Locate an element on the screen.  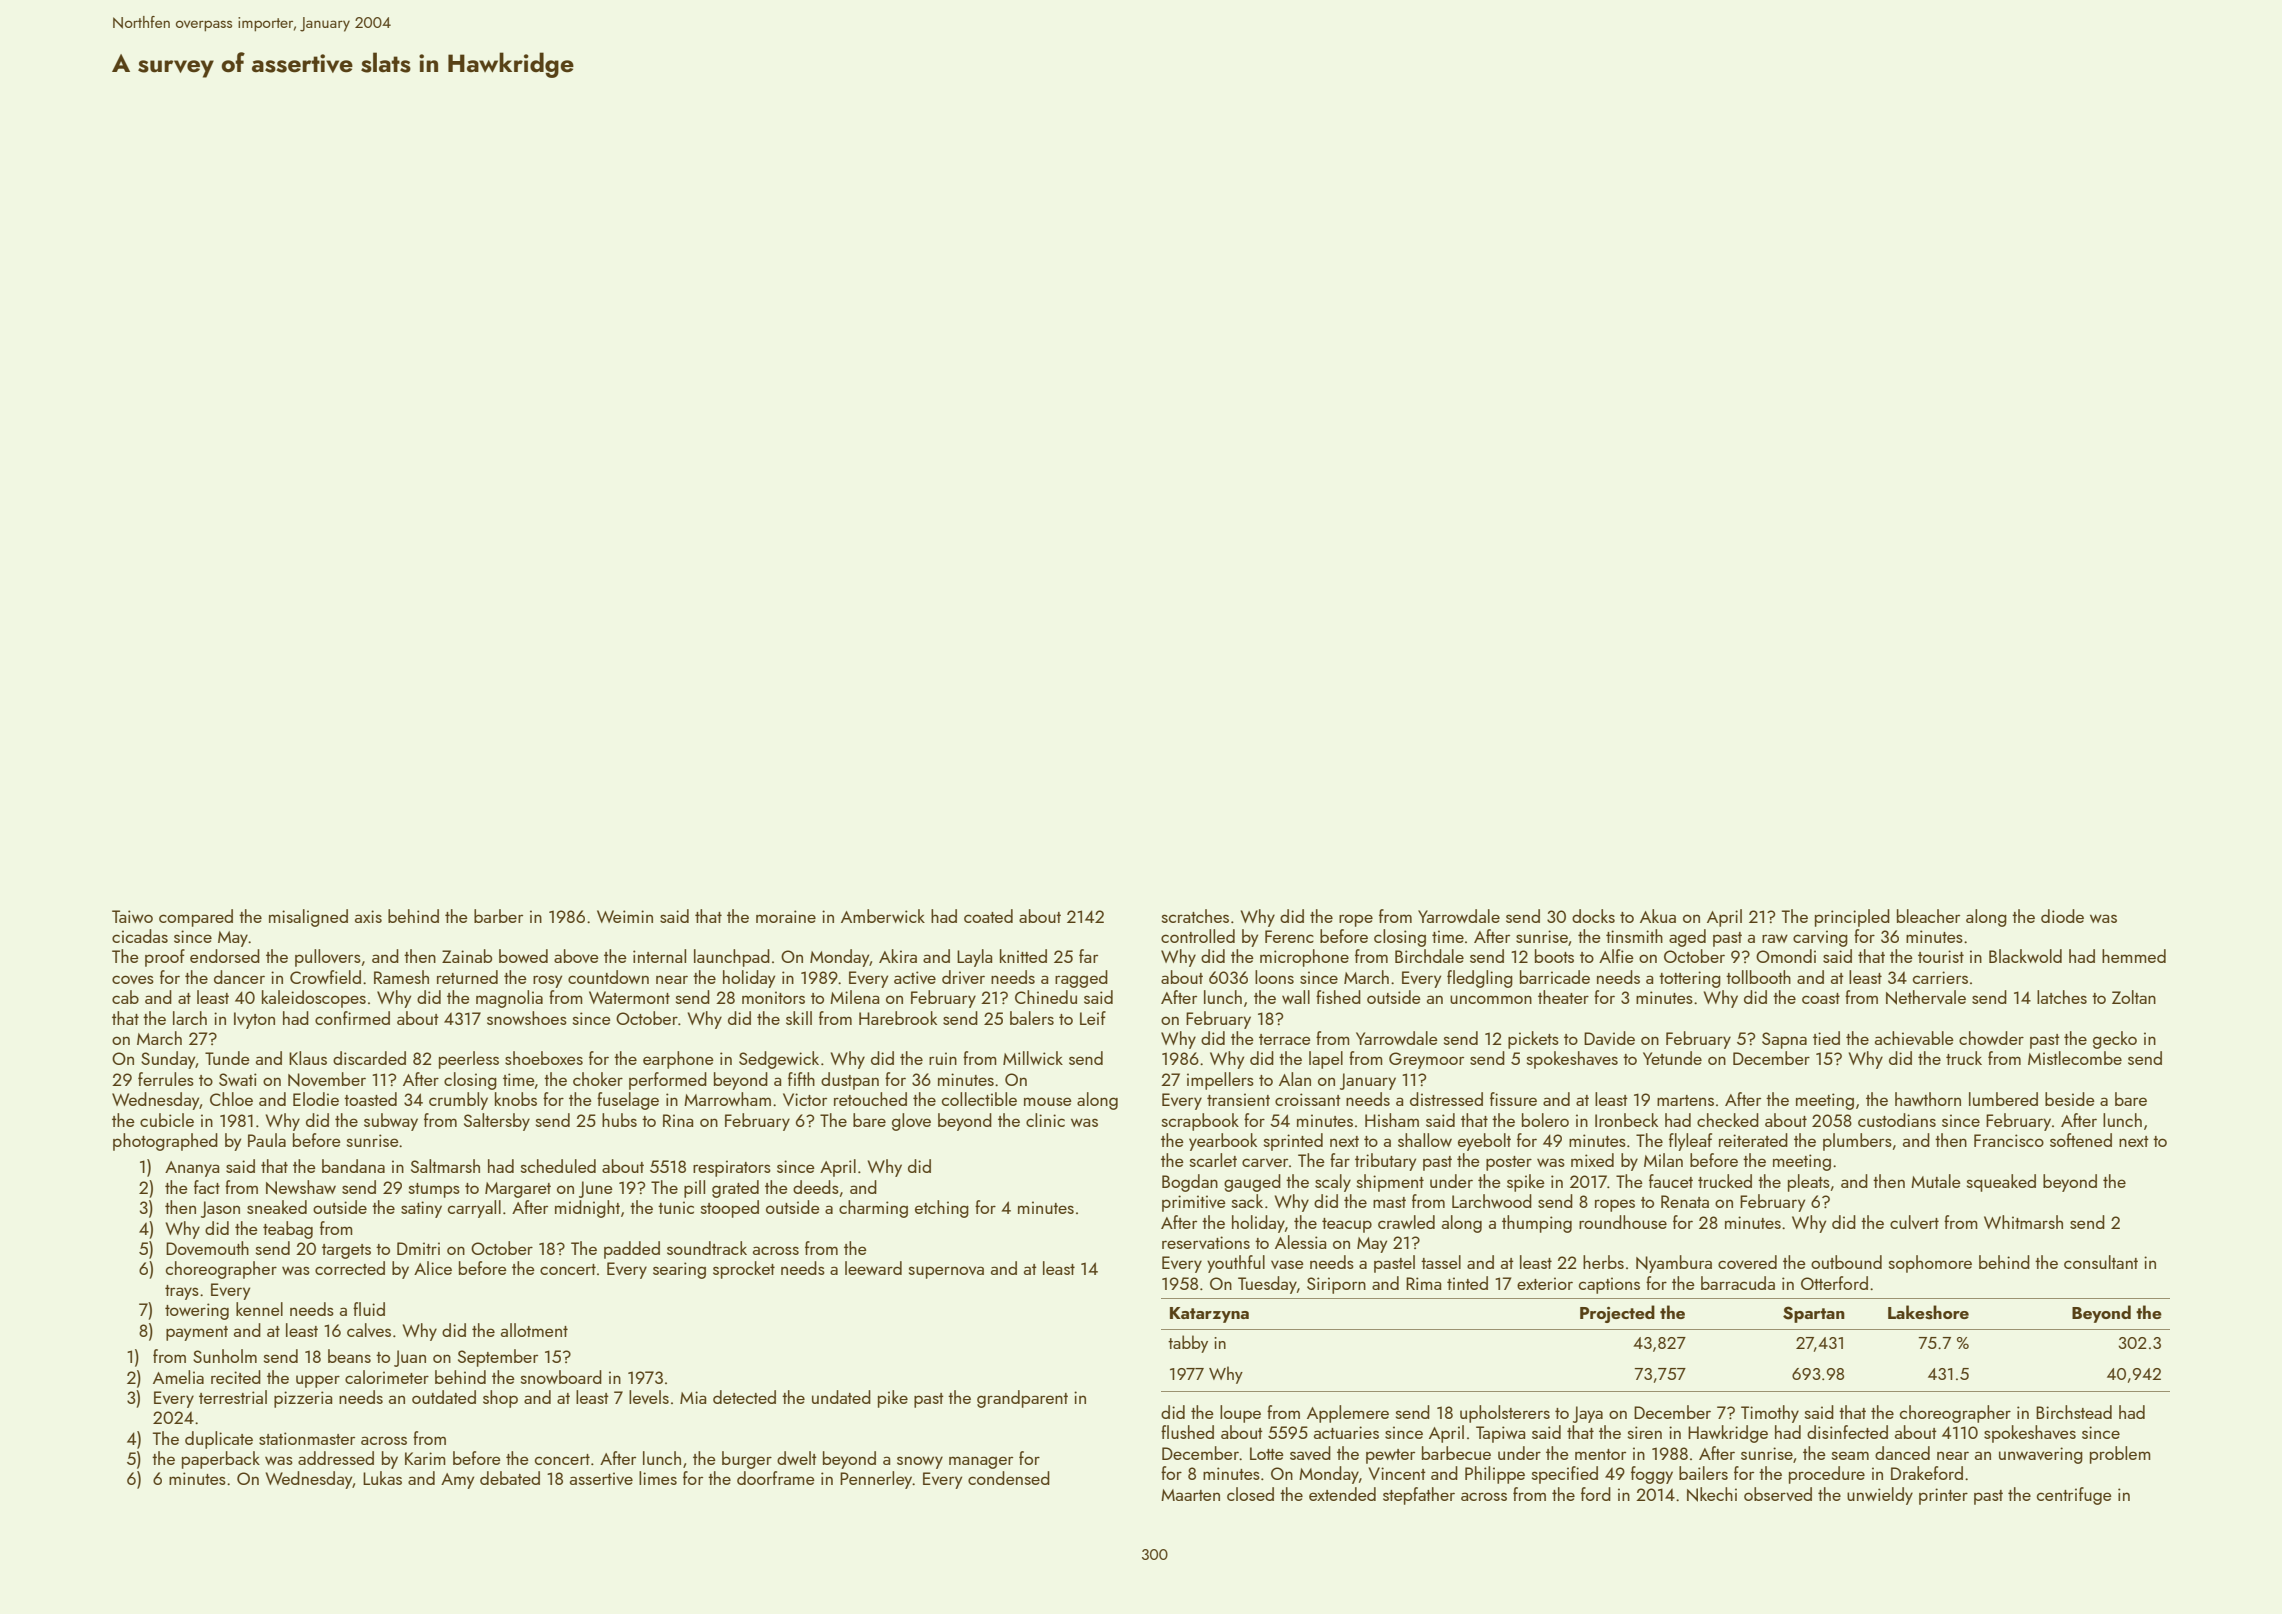
scrapbook is located at coordinates (1200, 1122).
